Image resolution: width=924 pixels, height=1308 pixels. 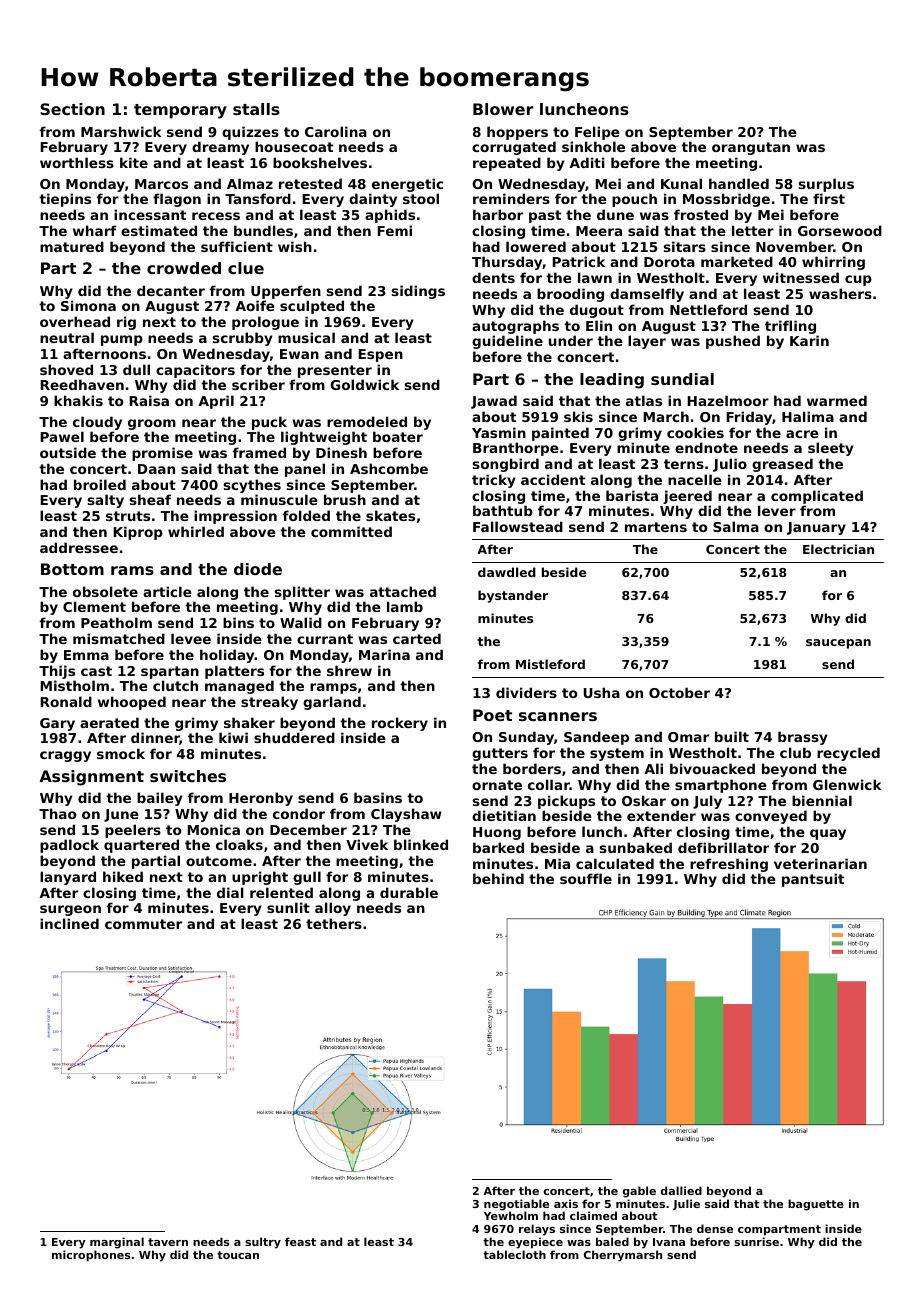 I want to click on tethers, so click(x=334, y=923).
